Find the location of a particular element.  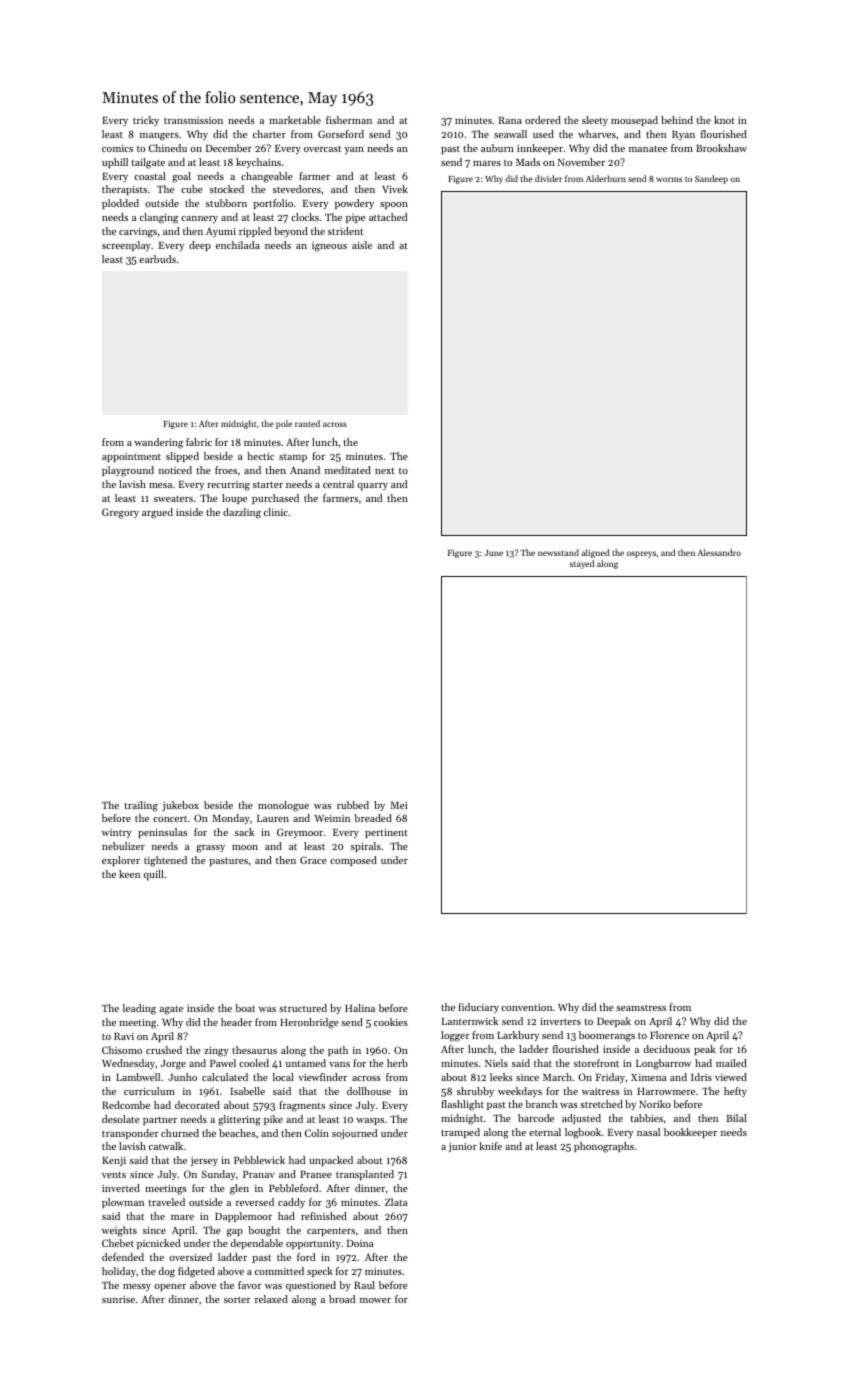

Raul is located at coordinates (364, 1285).
